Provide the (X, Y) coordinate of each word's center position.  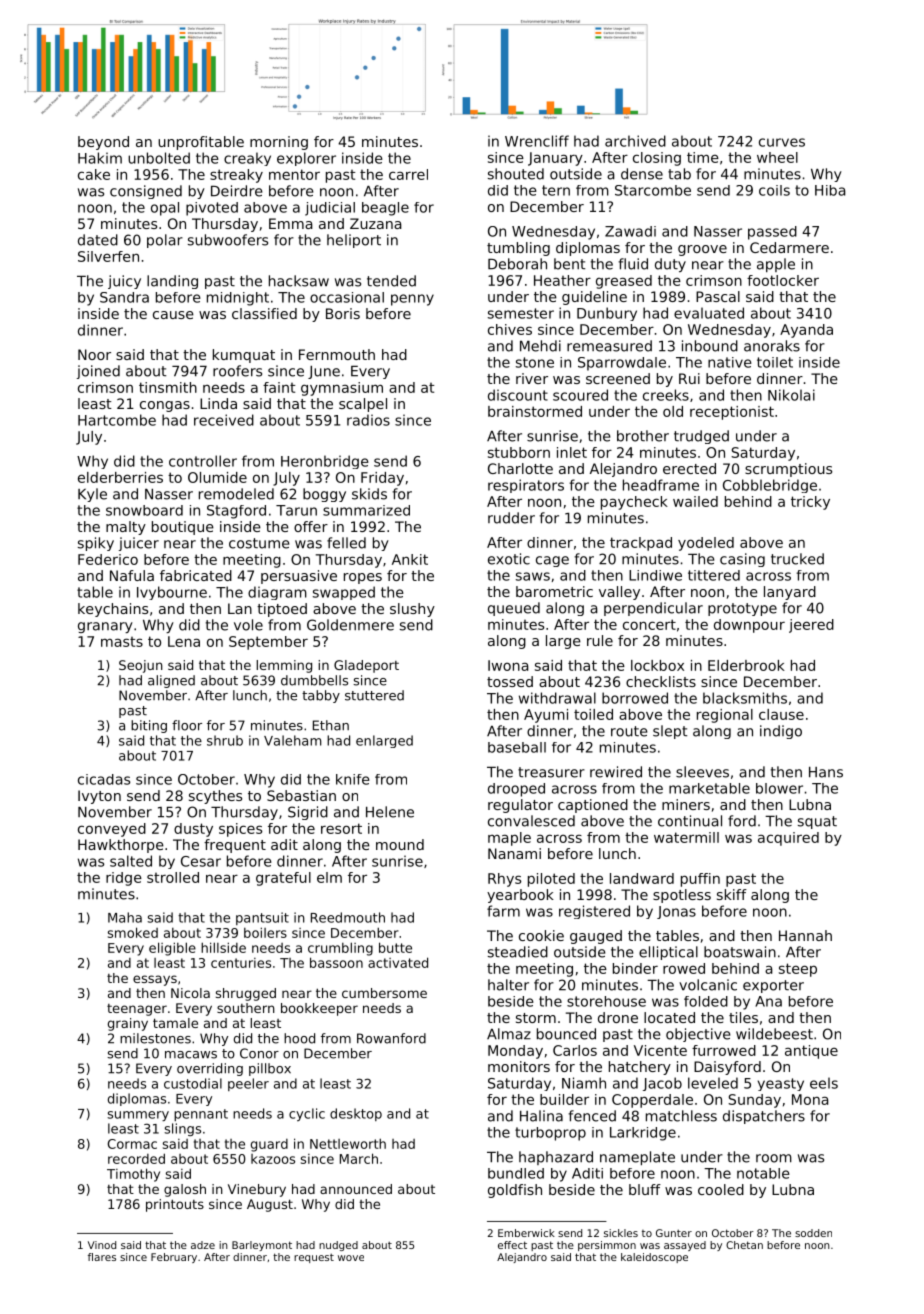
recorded (136, 1158)
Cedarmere (789, 247)
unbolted (159, 158)
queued (514, 609)
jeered (811, 626)
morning (279, 143)
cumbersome (384, 993)
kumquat (244, 356)
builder (564, 1099)
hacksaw (299, 281)
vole (248, 625)
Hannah (805, 935)
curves (782, 142)
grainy (128, 1024)
